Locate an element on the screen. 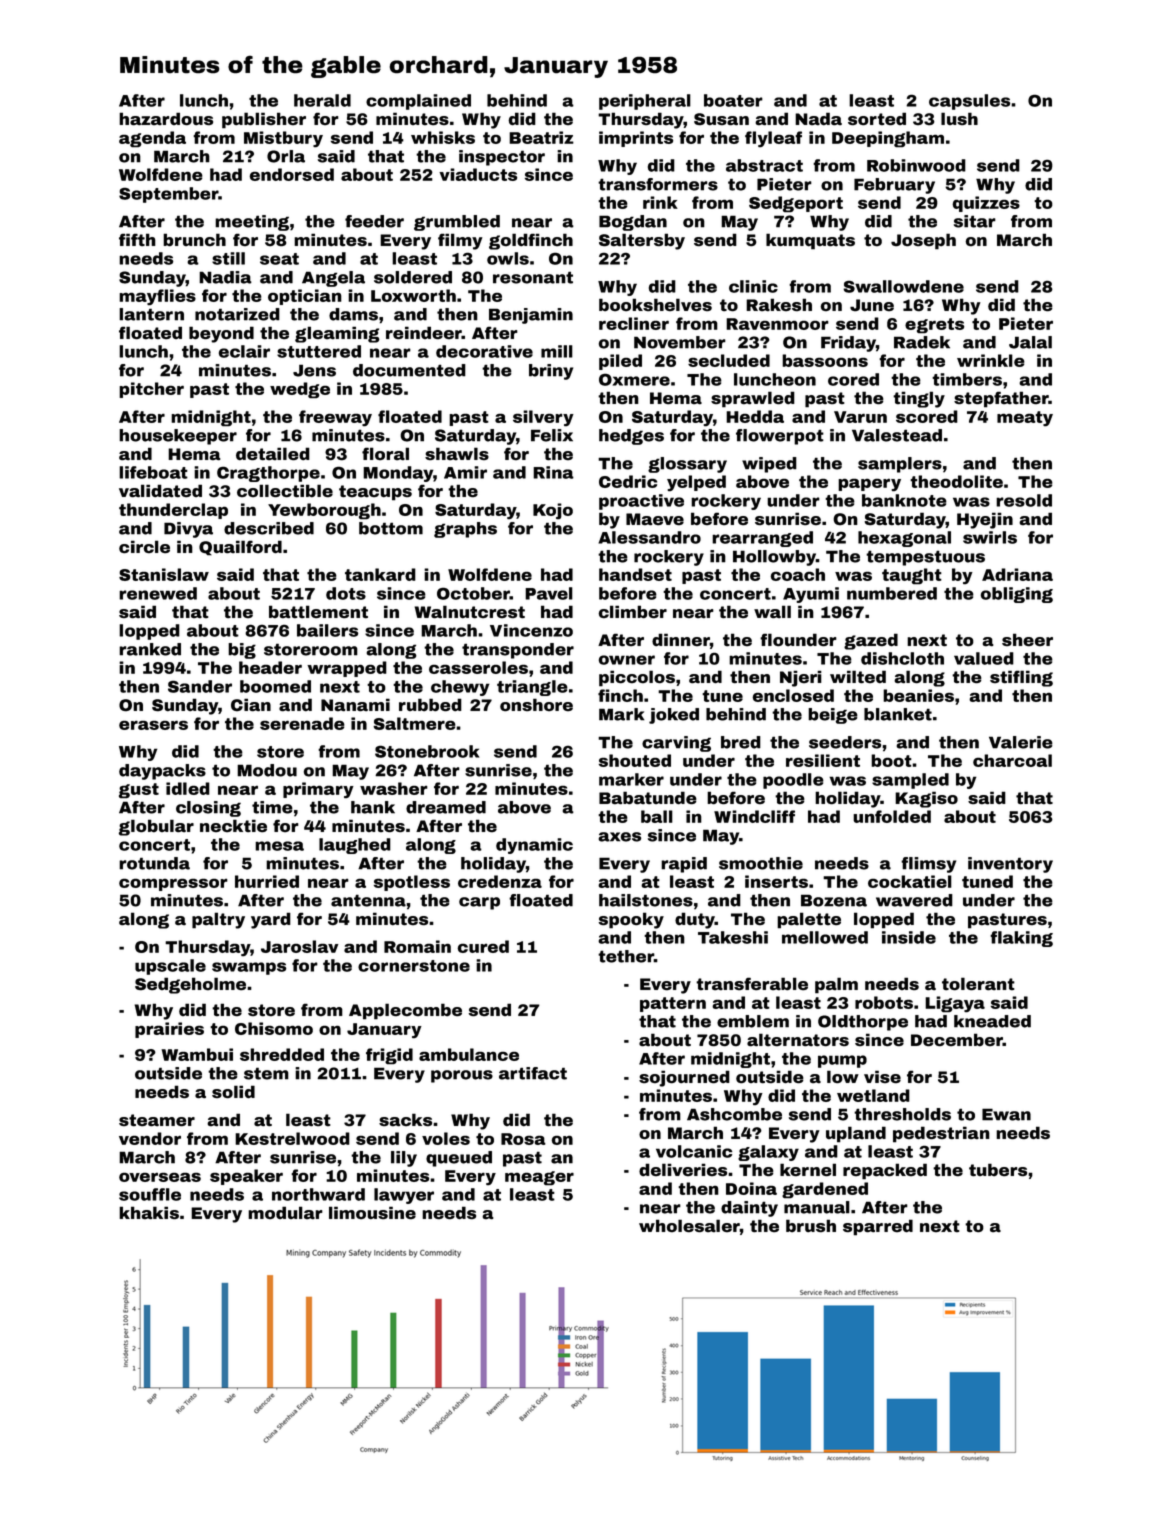 This screenshot has height=1517, width=1172. boater is located at coordinates (733, 100).
